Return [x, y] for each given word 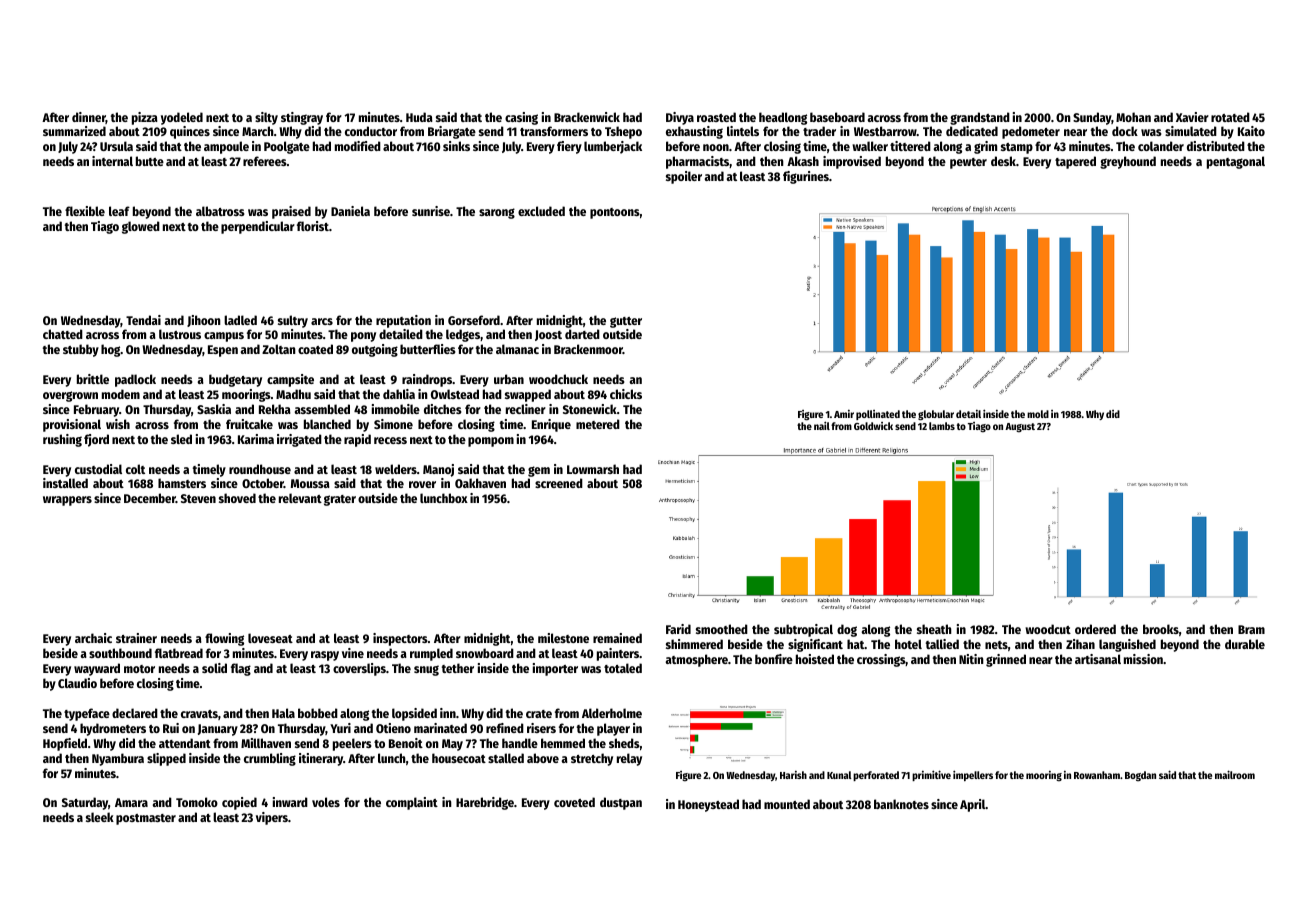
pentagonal [1236, 162]
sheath [934, 629]
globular [936, 415]
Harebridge [485, 803]
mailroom [1235, 774]
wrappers [67, 501]
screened [559, 483]
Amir [844, 414]
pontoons [615, 213]
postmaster [146, 819]
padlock [135, 380]
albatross [220, 211]
